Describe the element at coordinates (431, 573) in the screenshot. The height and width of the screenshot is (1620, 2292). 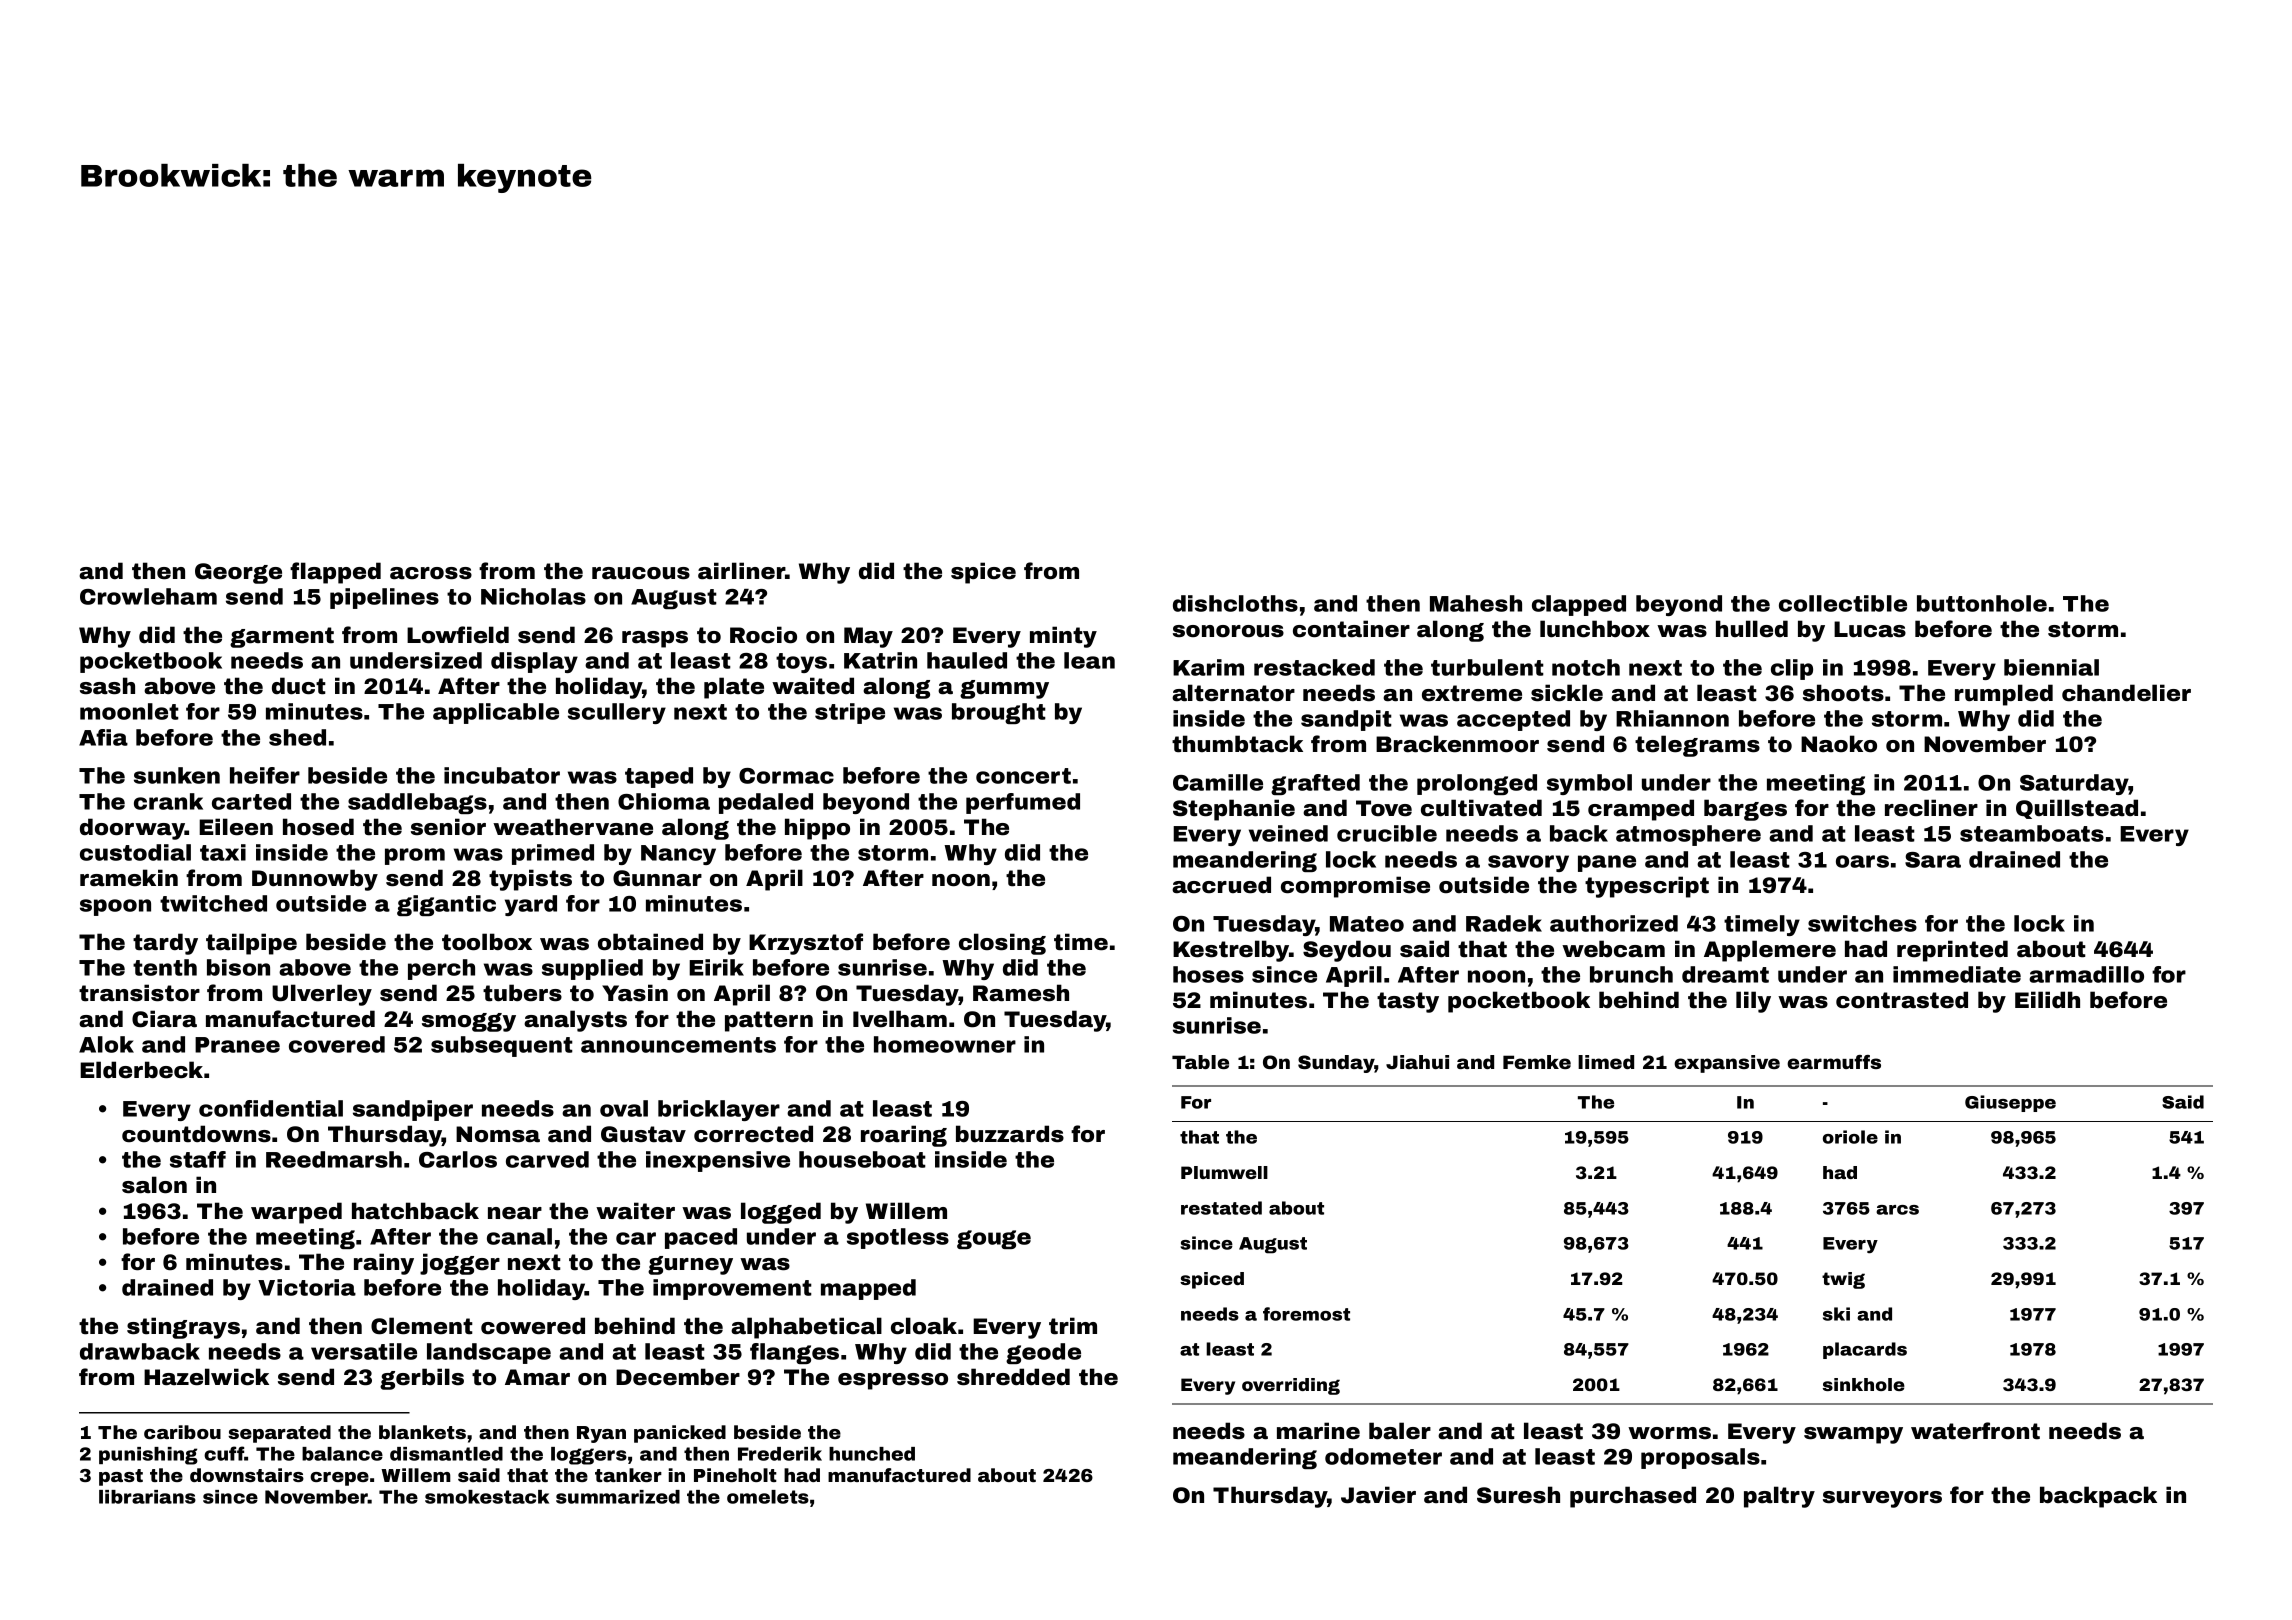
I see `across` at that location.
